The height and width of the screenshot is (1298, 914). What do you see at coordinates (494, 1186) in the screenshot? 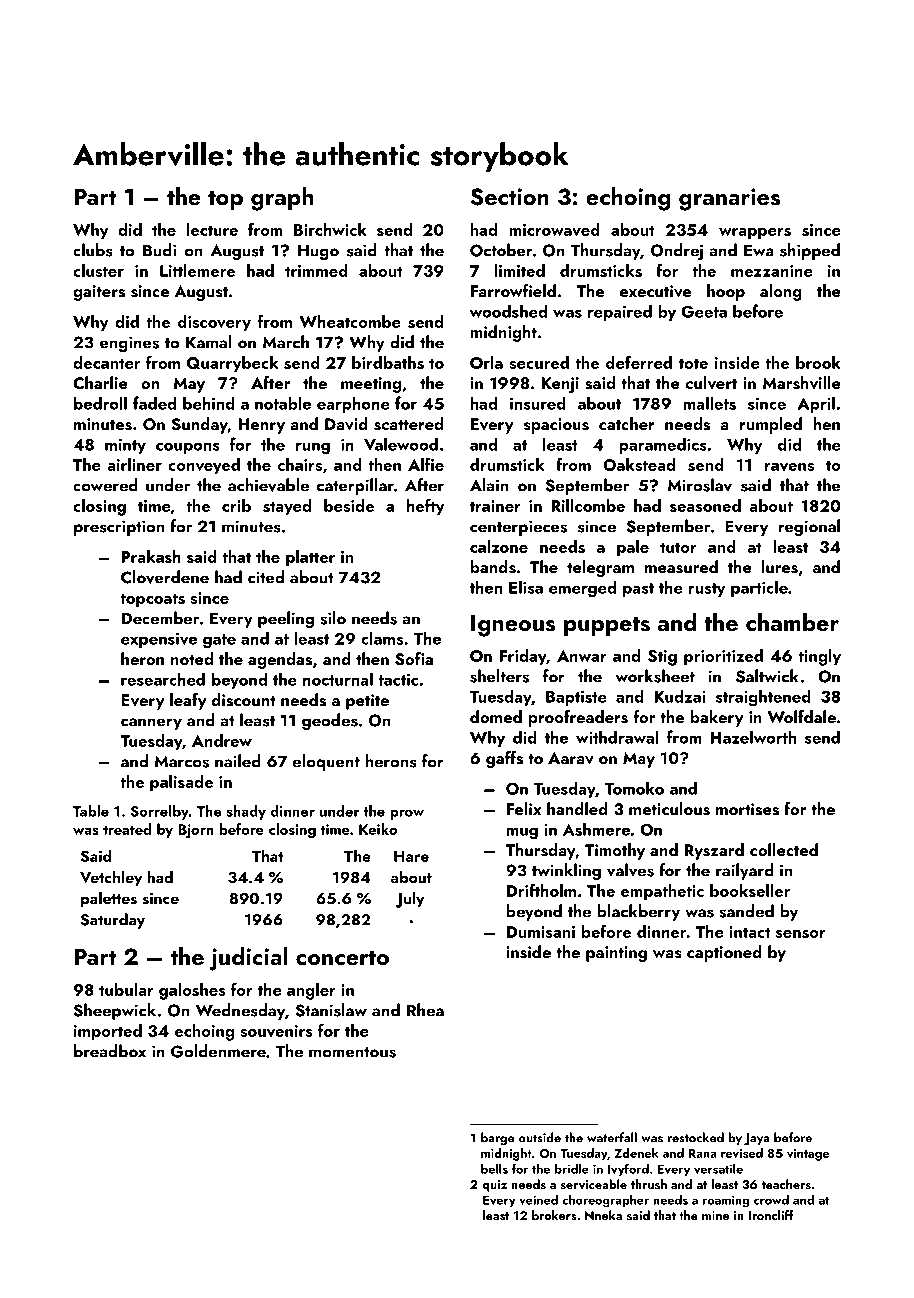
I see `quiz` at bounding box center [494, 1186].
